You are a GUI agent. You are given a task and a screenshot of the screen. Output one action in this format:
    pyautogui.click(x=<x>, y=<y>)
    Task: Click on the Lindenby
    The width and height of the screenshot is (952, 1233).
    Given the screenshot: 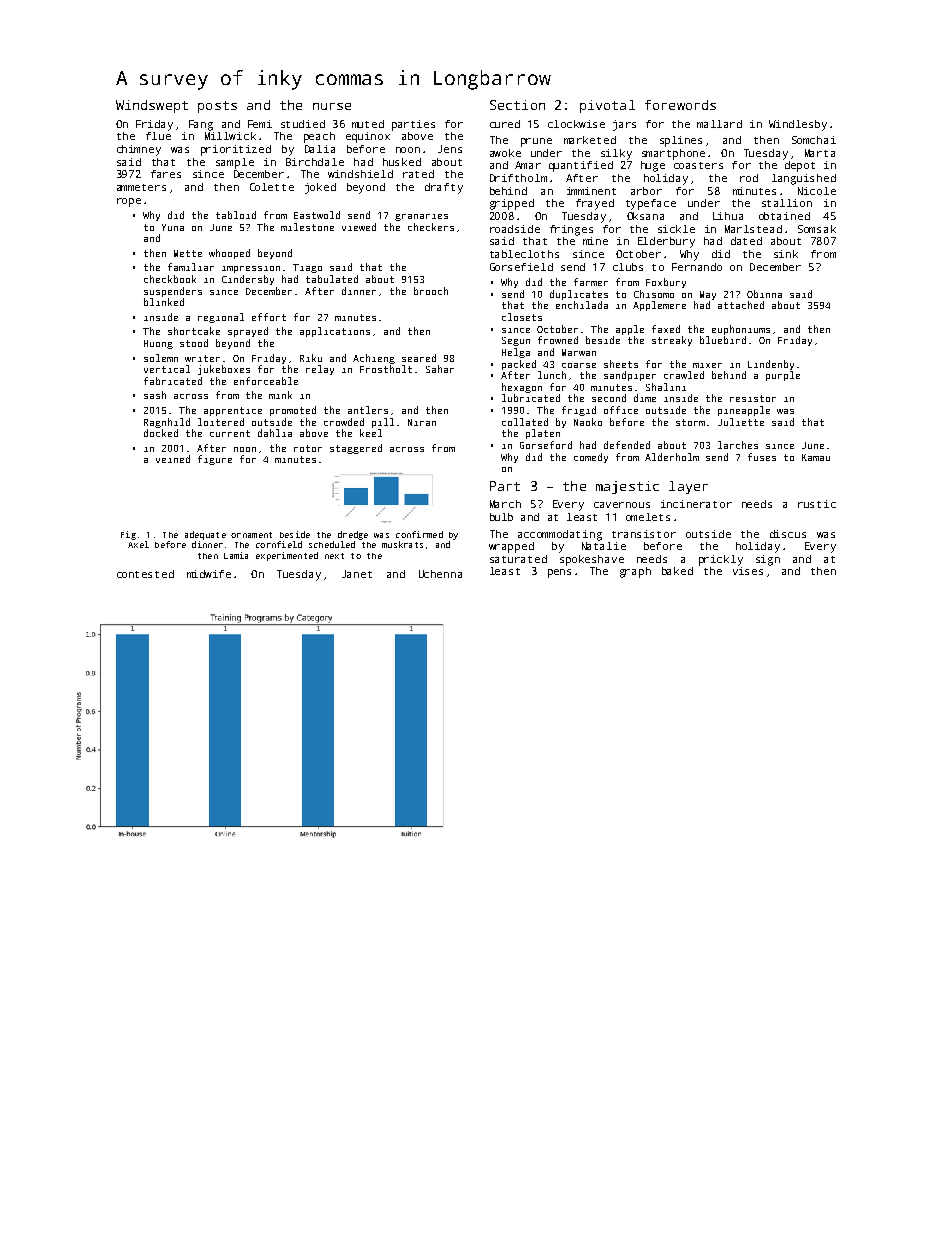 What is the action you would take?
    pyautogui.click(x=771, y=365)
